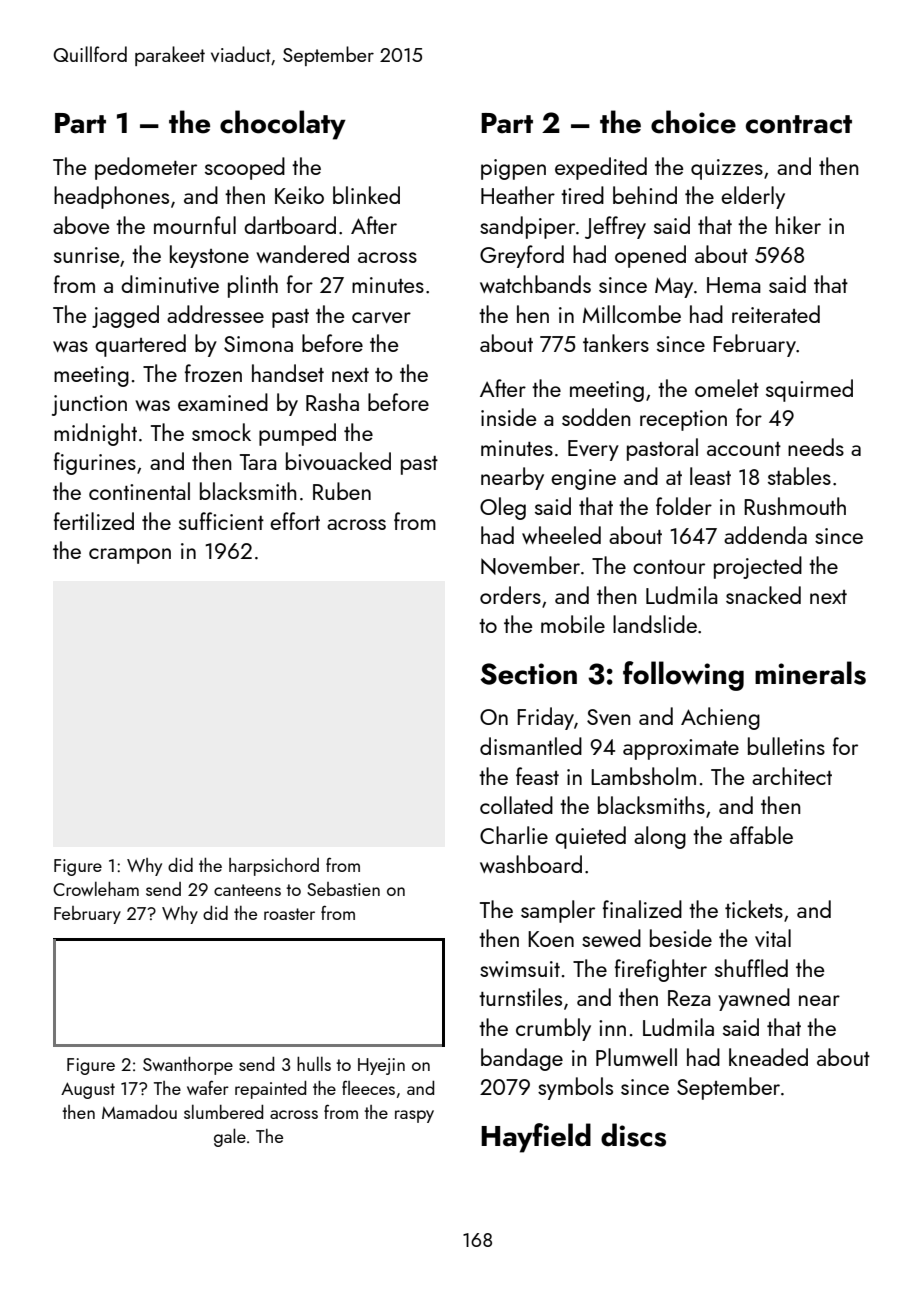  What do you see at coordinates (414, 1116) in the document?
I see `raspy` at bounding box center [414, 1116].
